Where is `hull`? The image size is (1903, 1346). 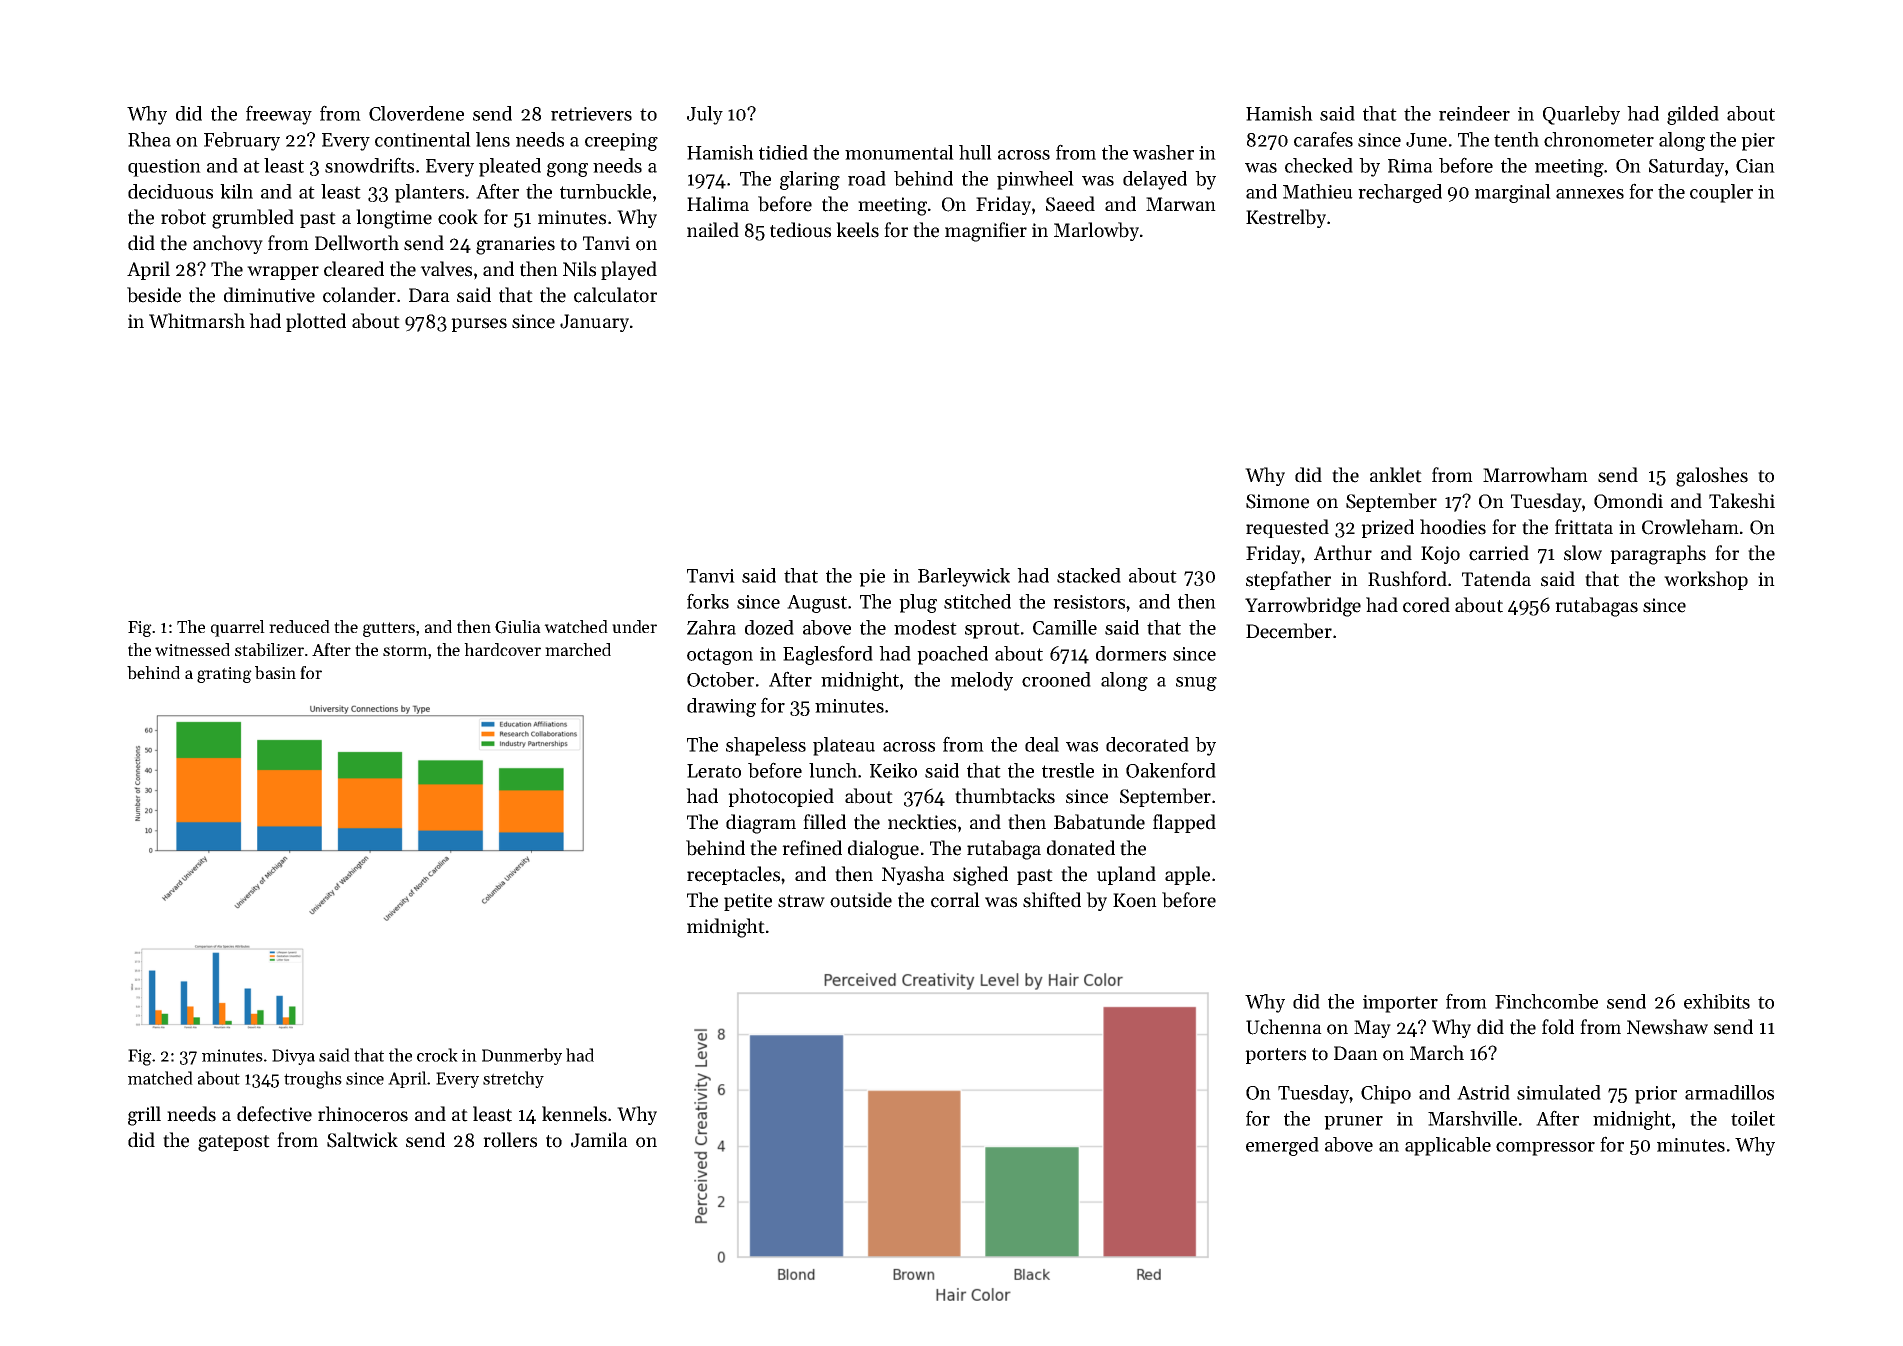 hull is located at coordinates (975, 152).
